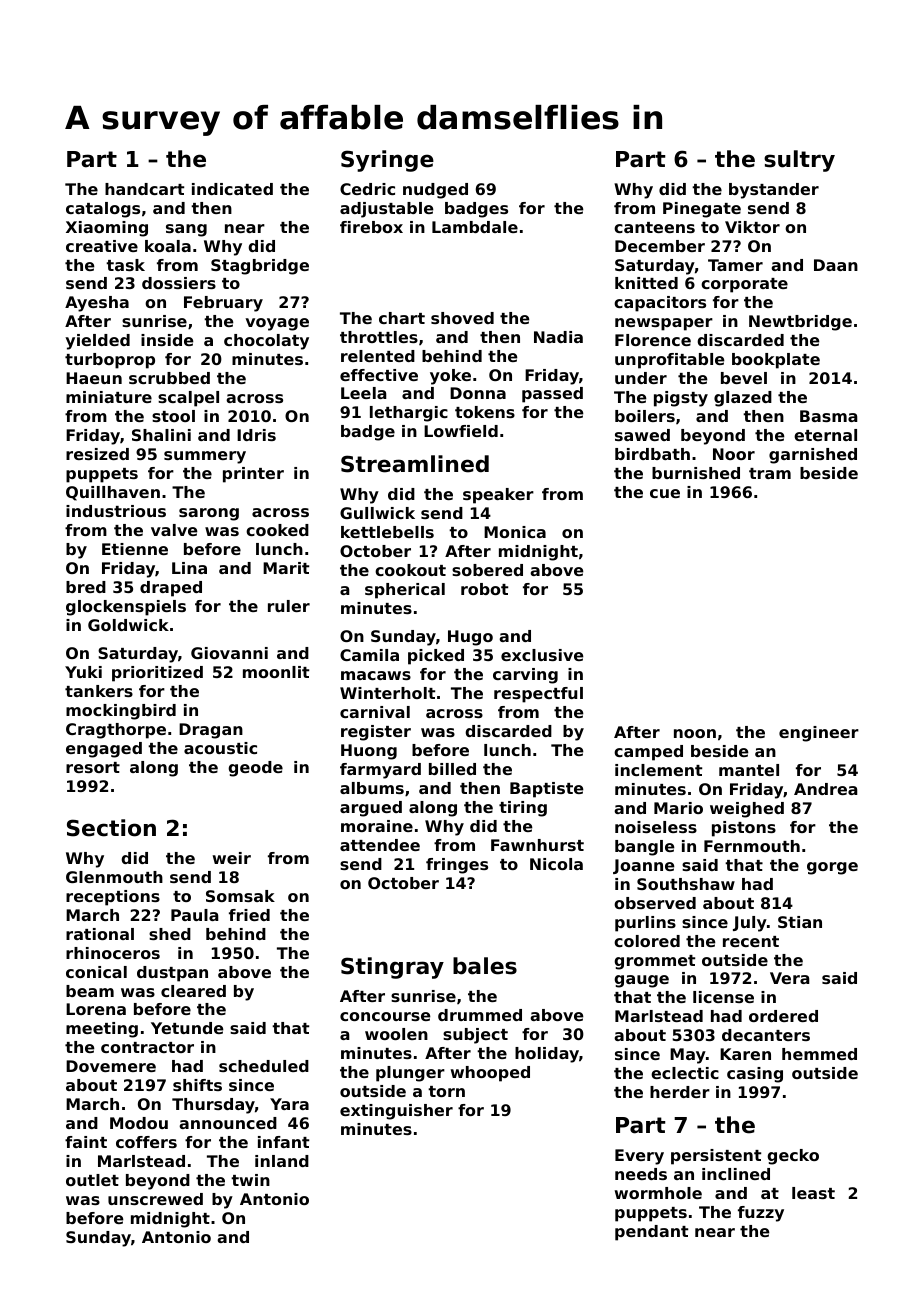 Image resolution: width=924 pixels, height=1308 pixels. What do you see at coordinates (799, 161) in the document?
I see `sultry` at bounding box center [799, 161].
